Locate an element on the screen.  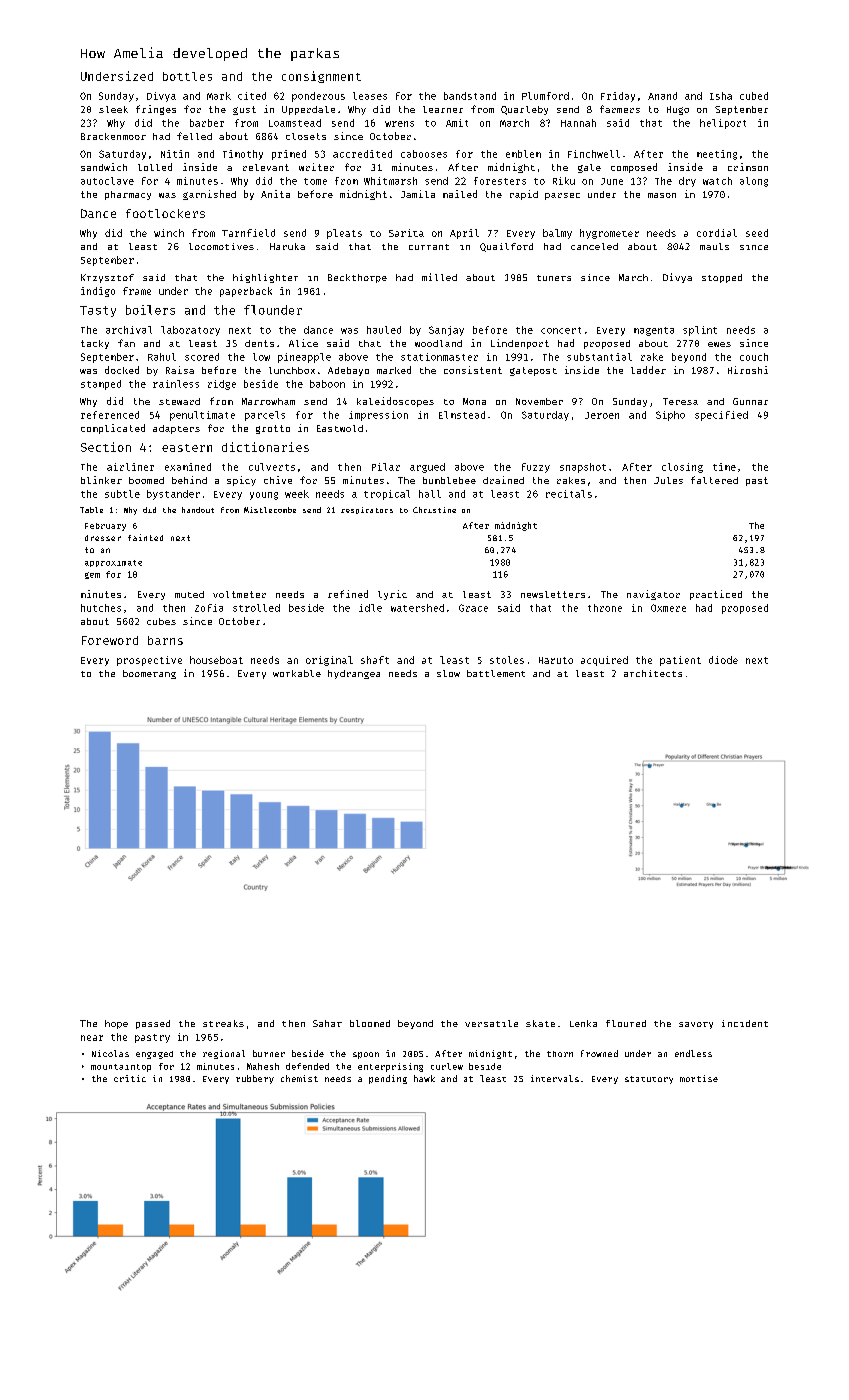
bloomed is located at coordinates (370, 1023).
